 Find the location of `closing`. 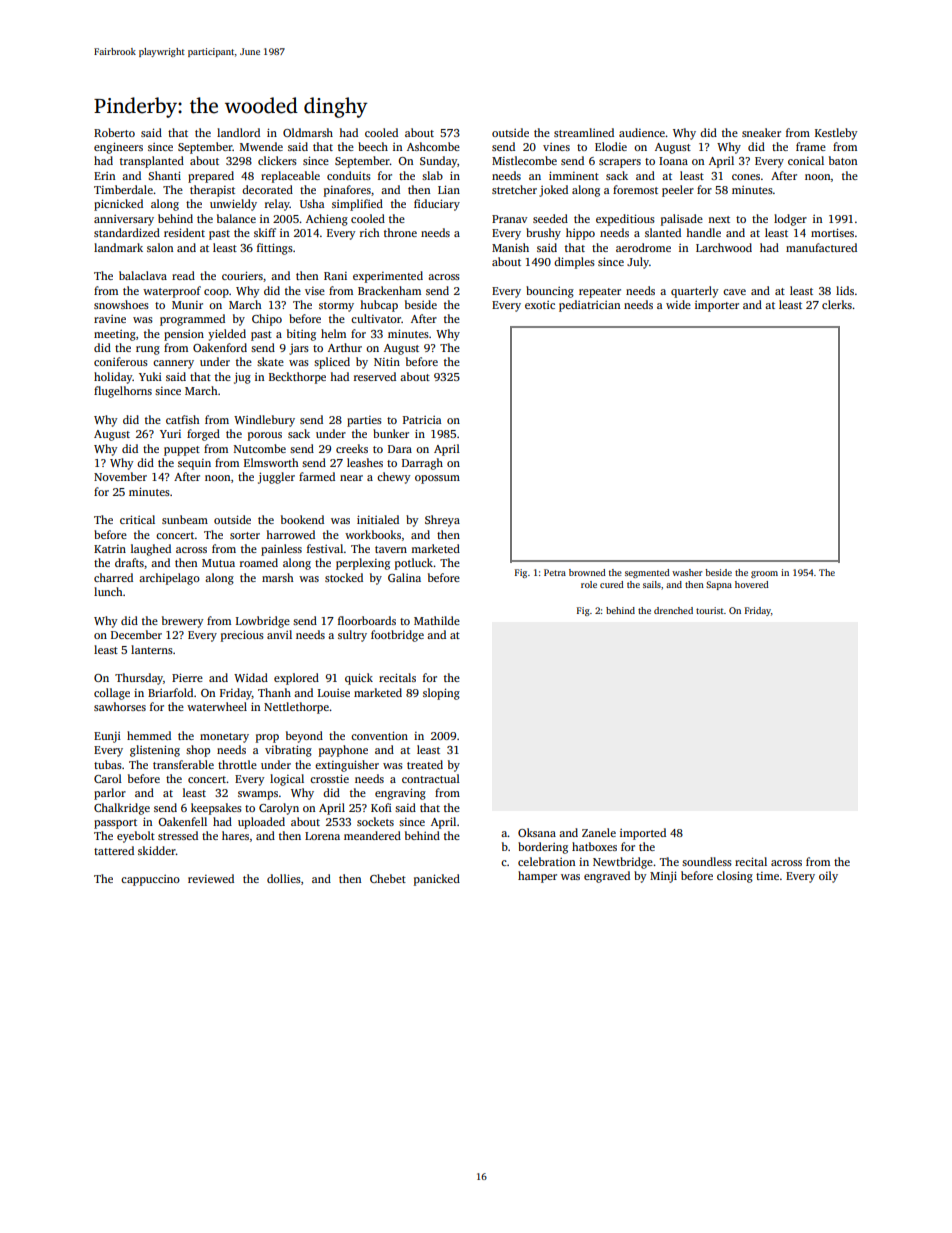

closing is located at coordinates (735, 877).
